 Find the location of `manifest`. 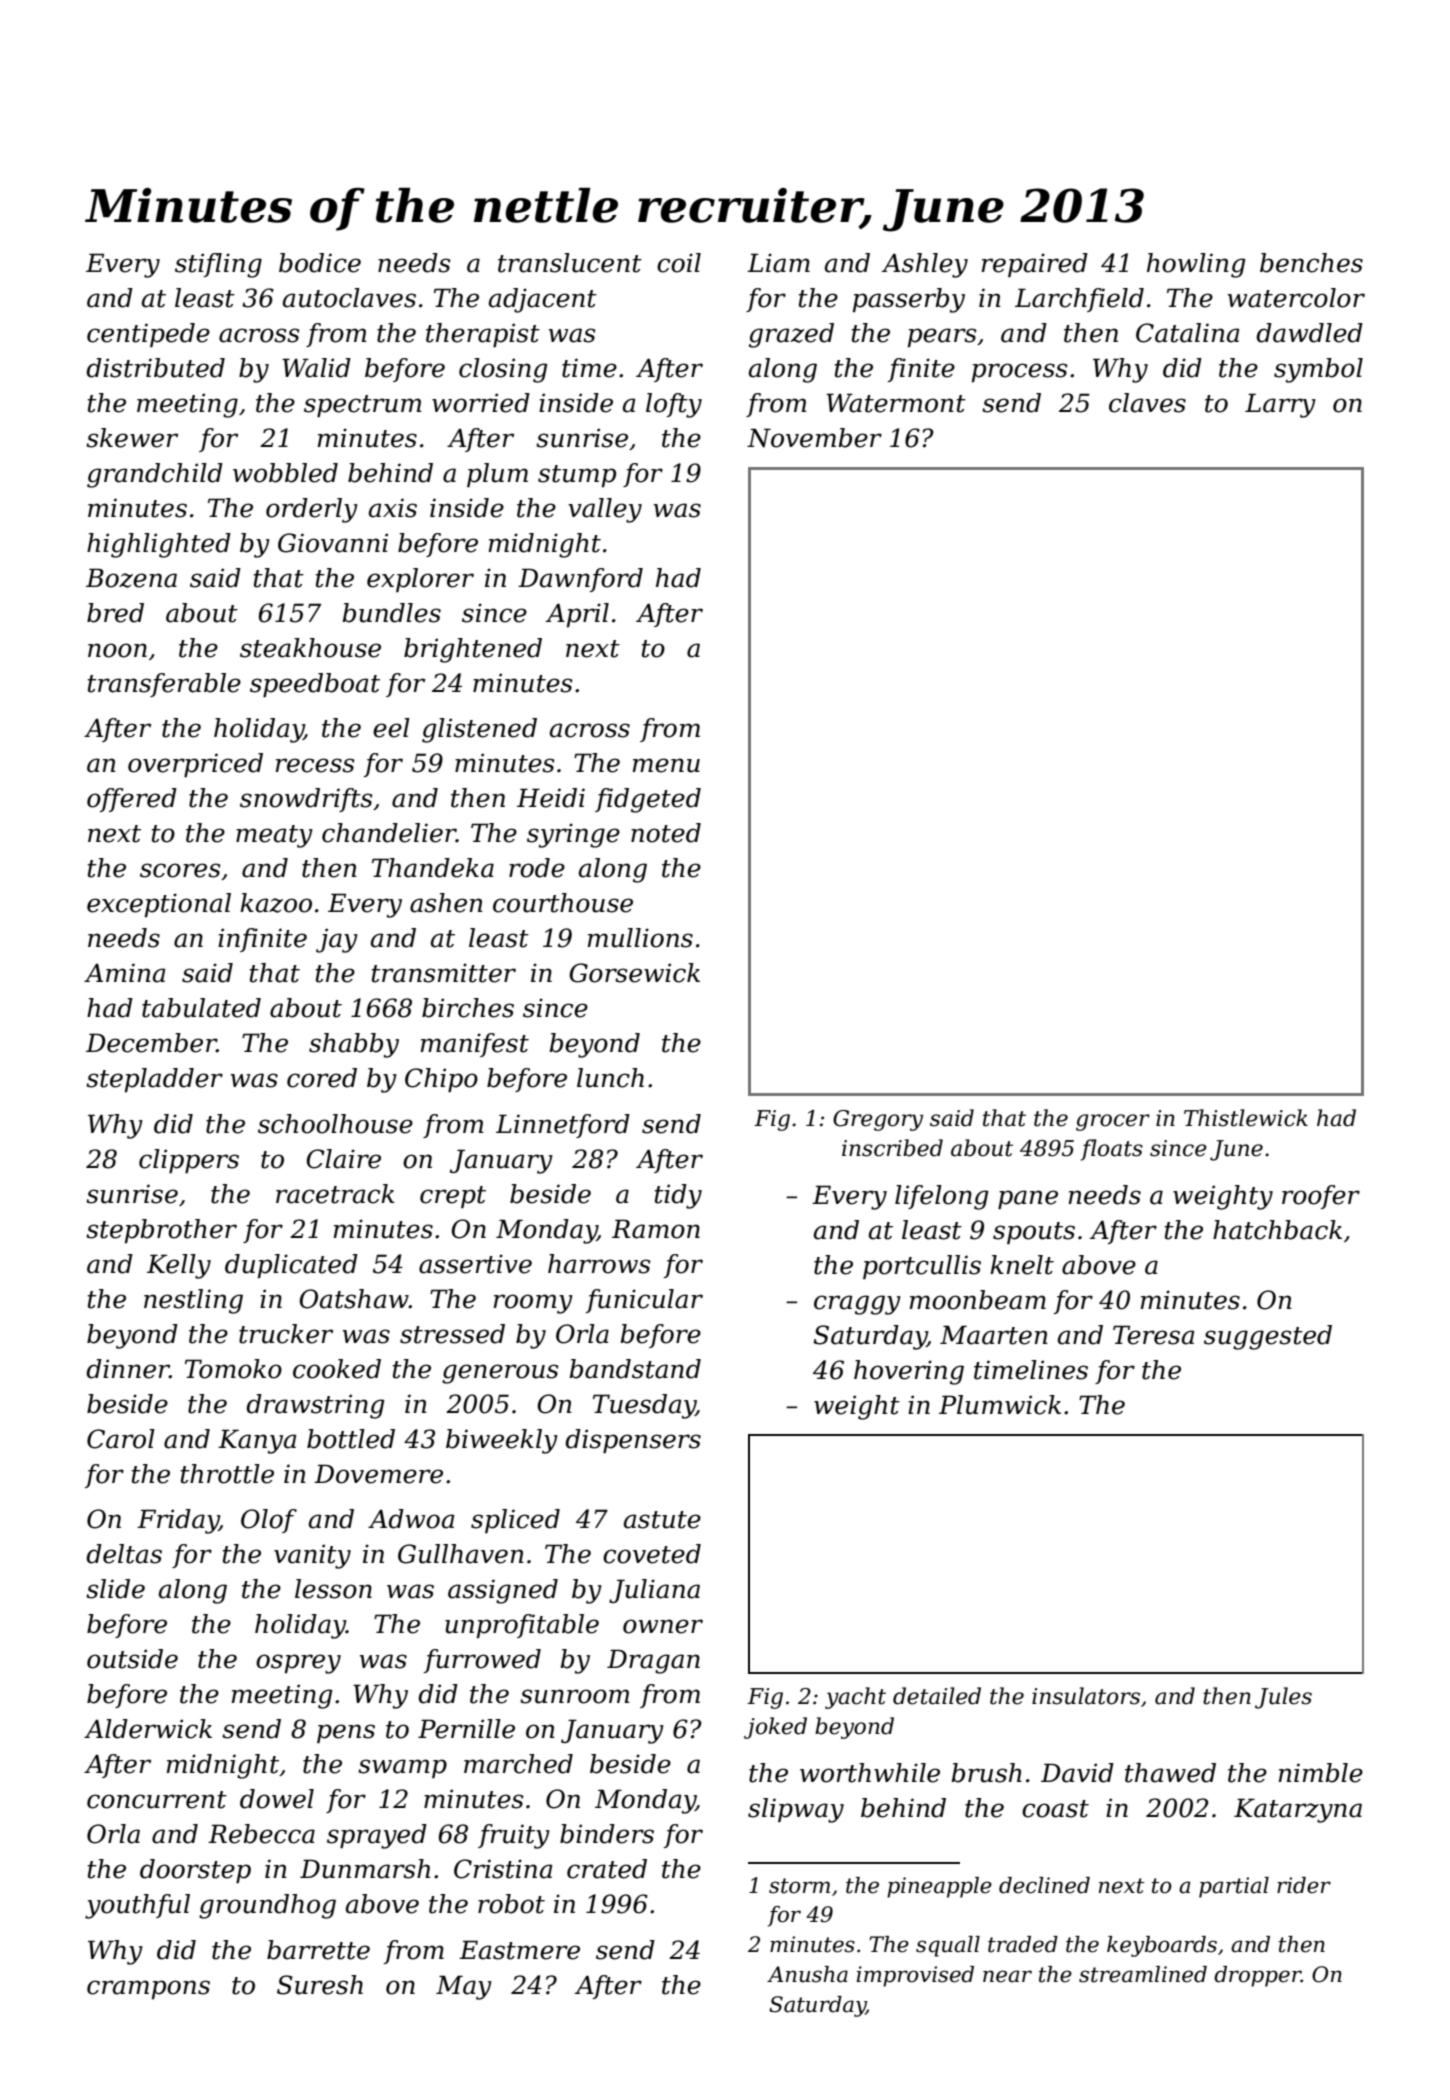

manifest is located at coordinates (475, 1045).
